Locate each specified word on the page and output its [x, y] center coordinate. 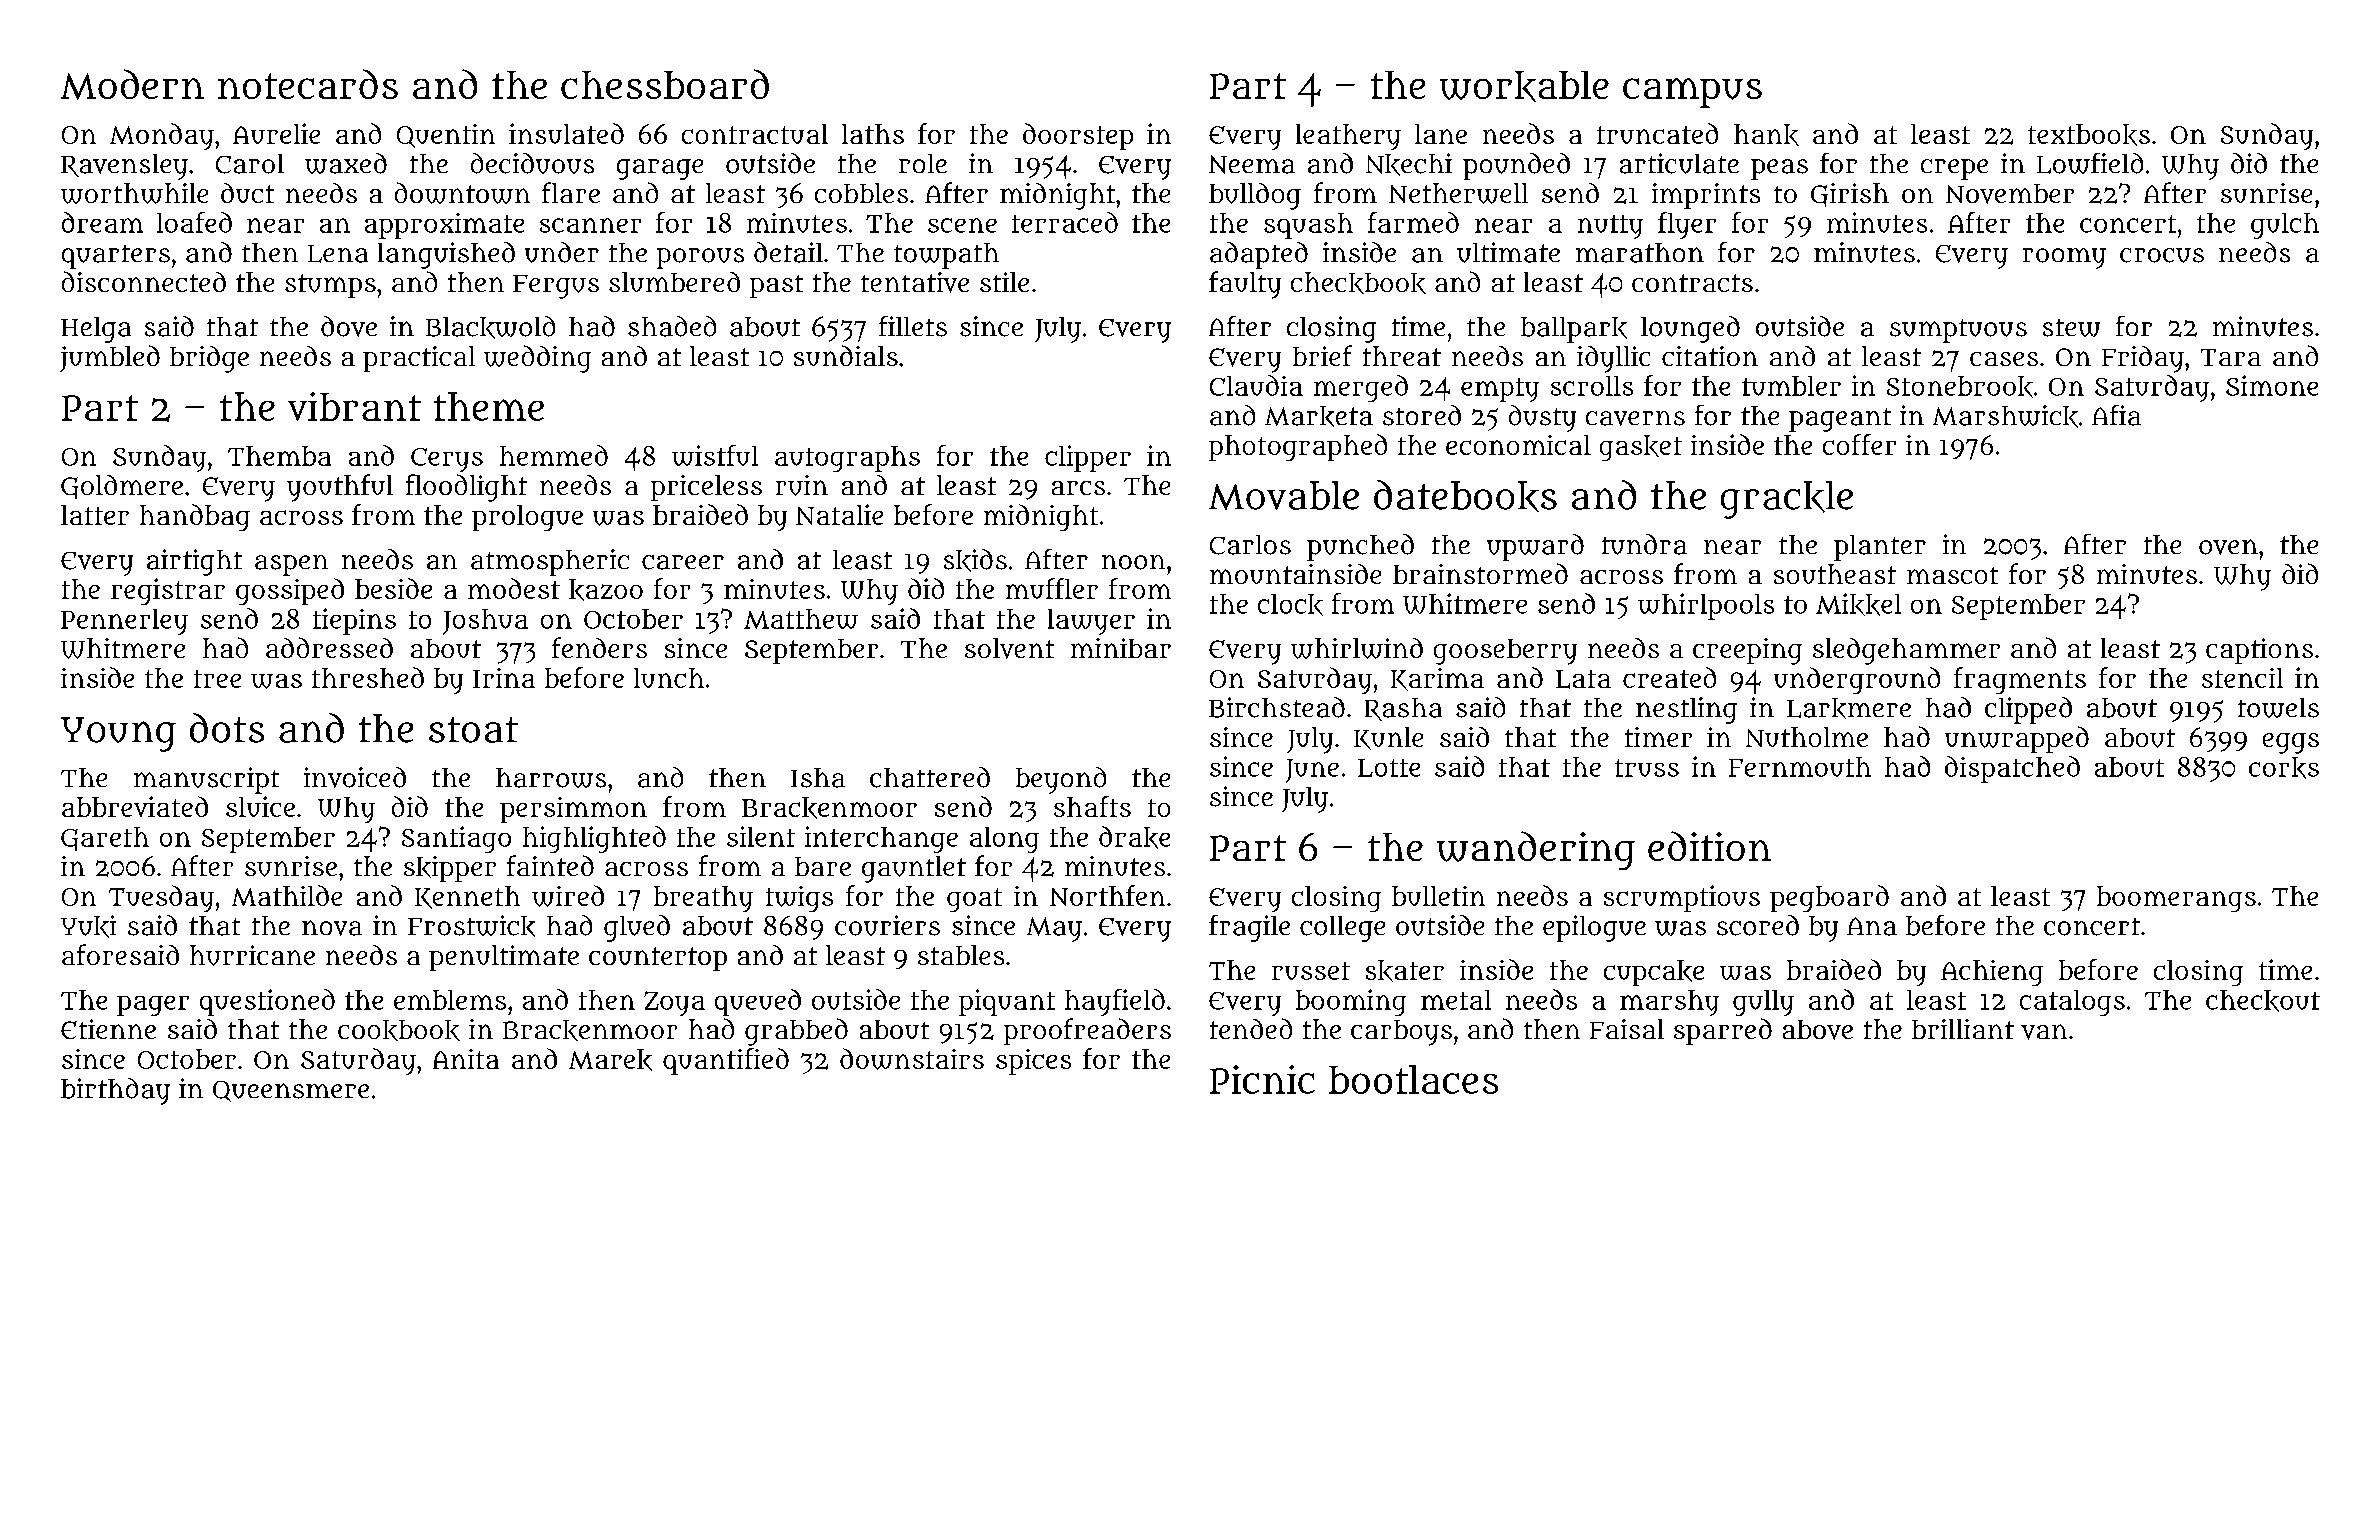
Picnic [1262, 1079]
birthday [115, 1091]
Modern [132, 84]
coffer [1859, 444]
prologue [527, 518]
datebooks [1465, 496]
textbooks [2089, 135]
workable [1524, 86]
